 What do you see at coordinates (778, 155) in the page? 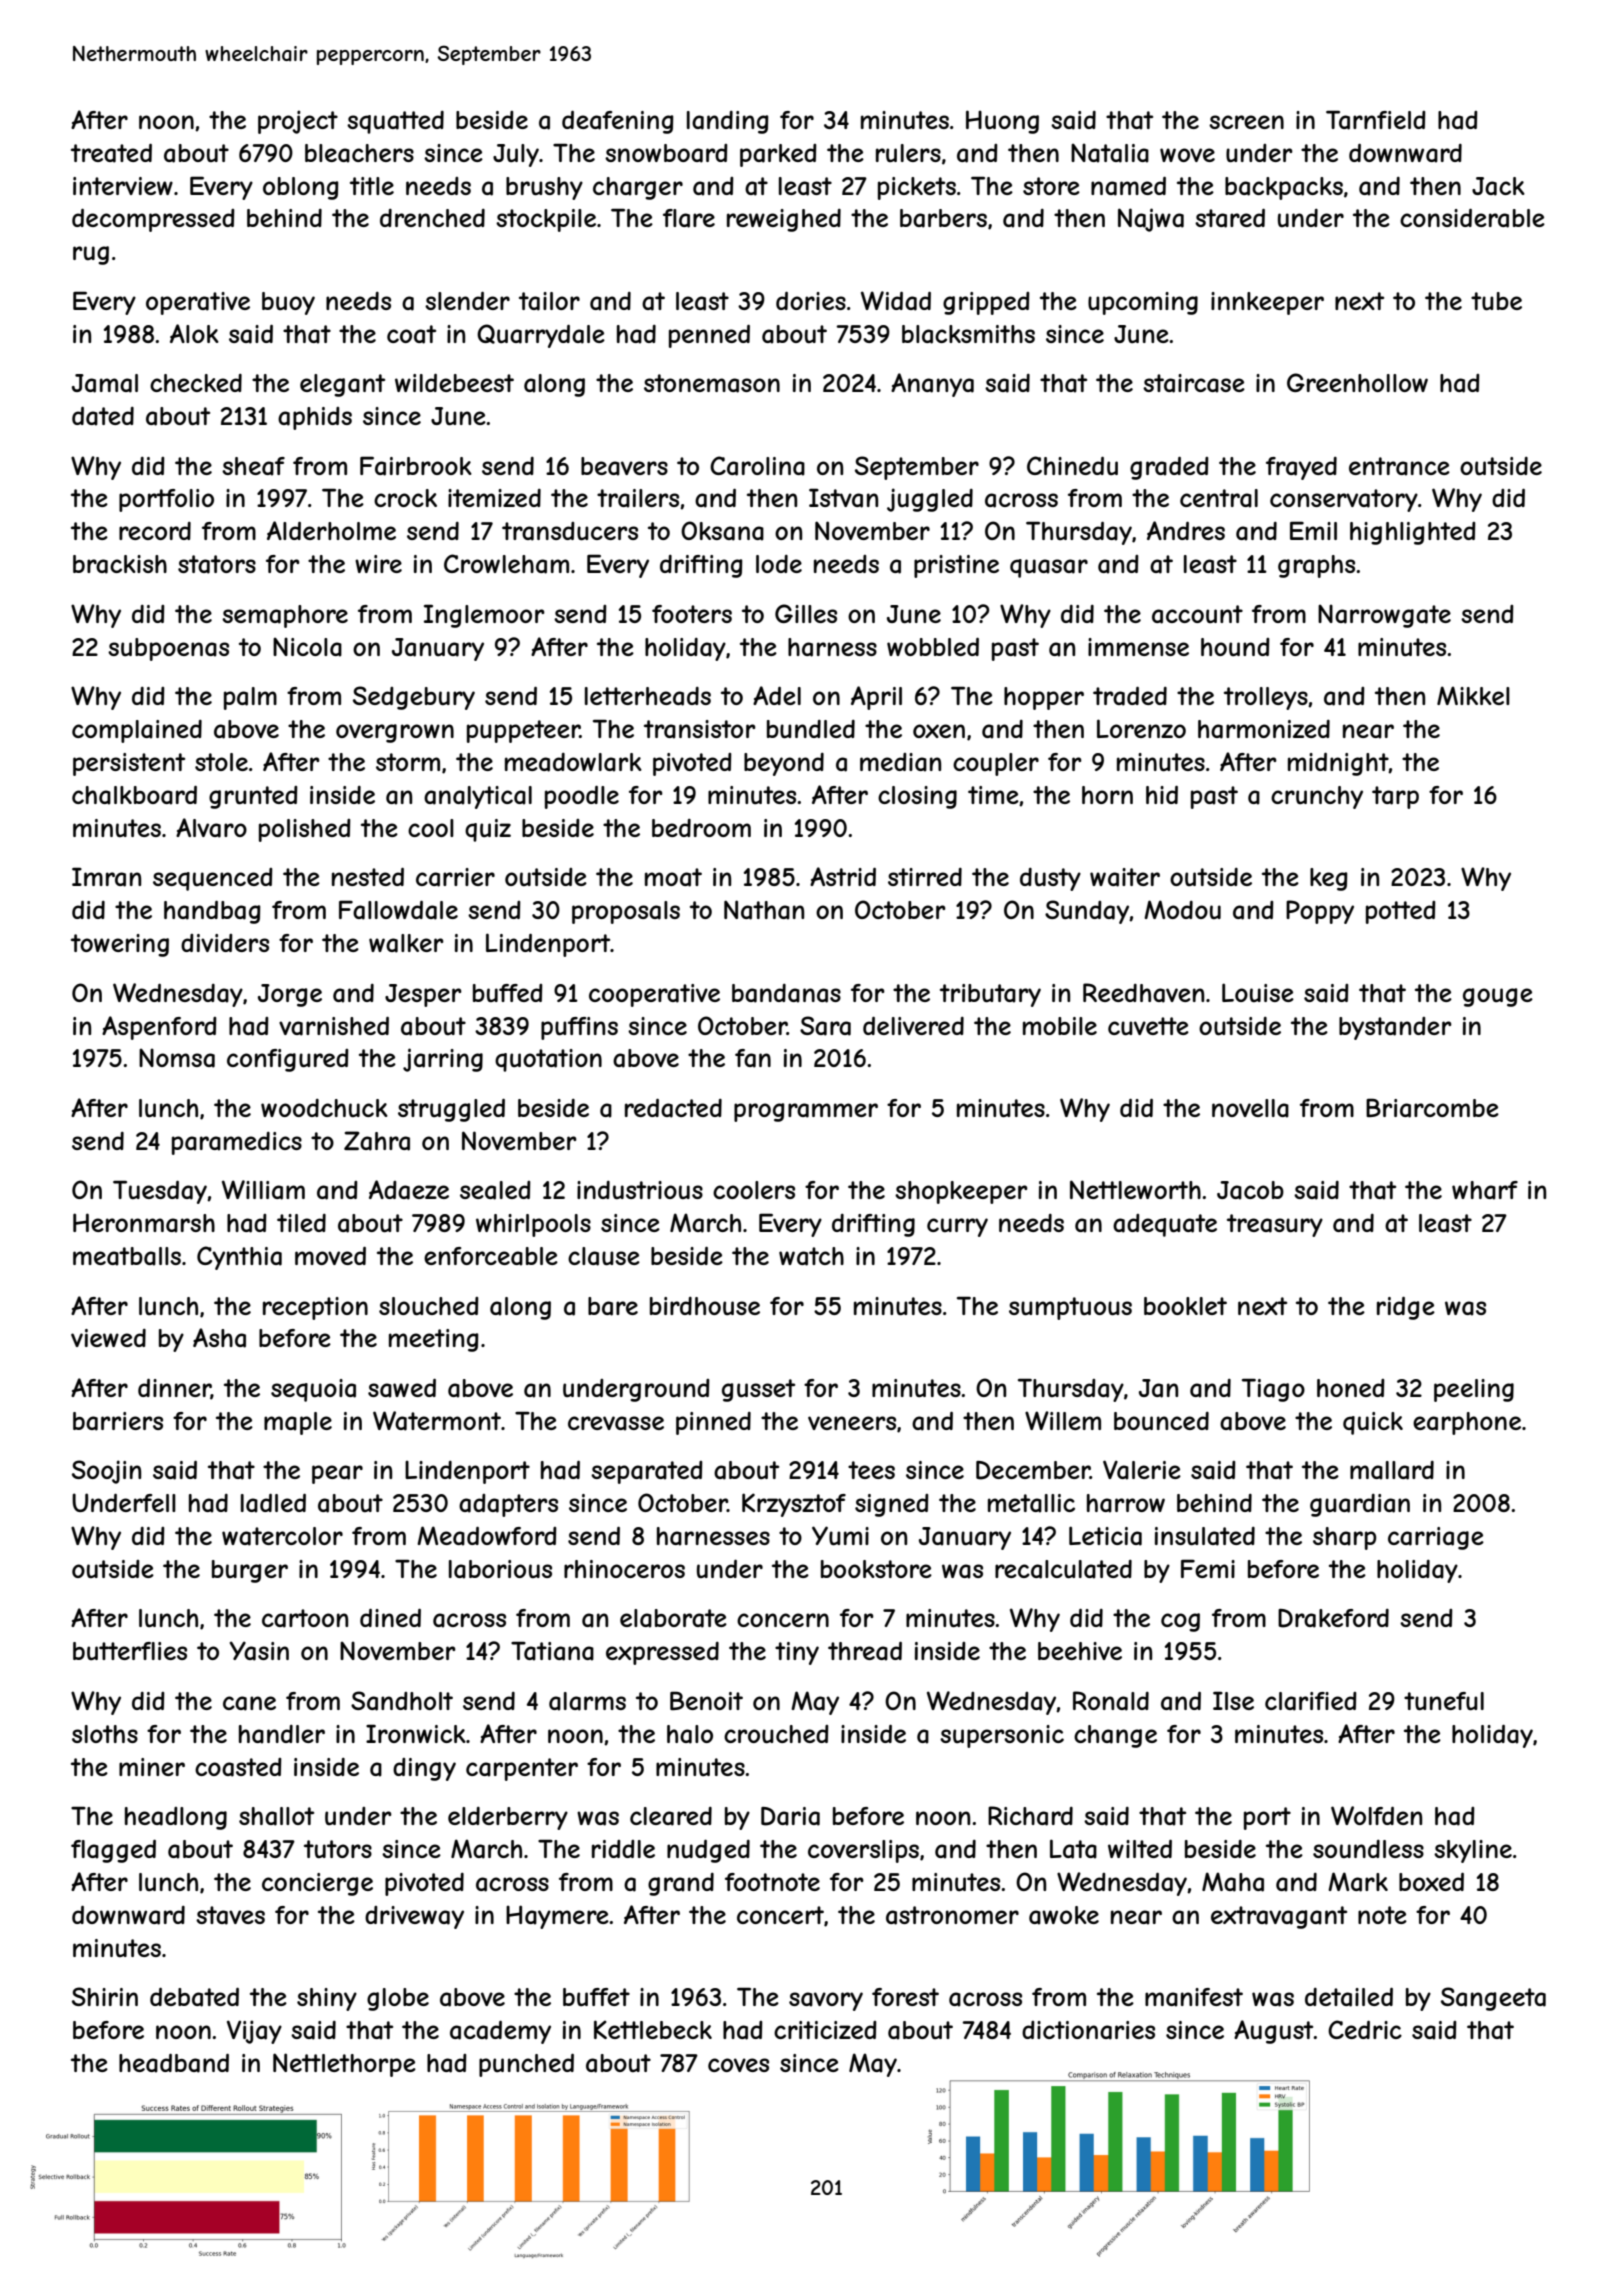
I see `parked` at bounding box center [778, 155].
